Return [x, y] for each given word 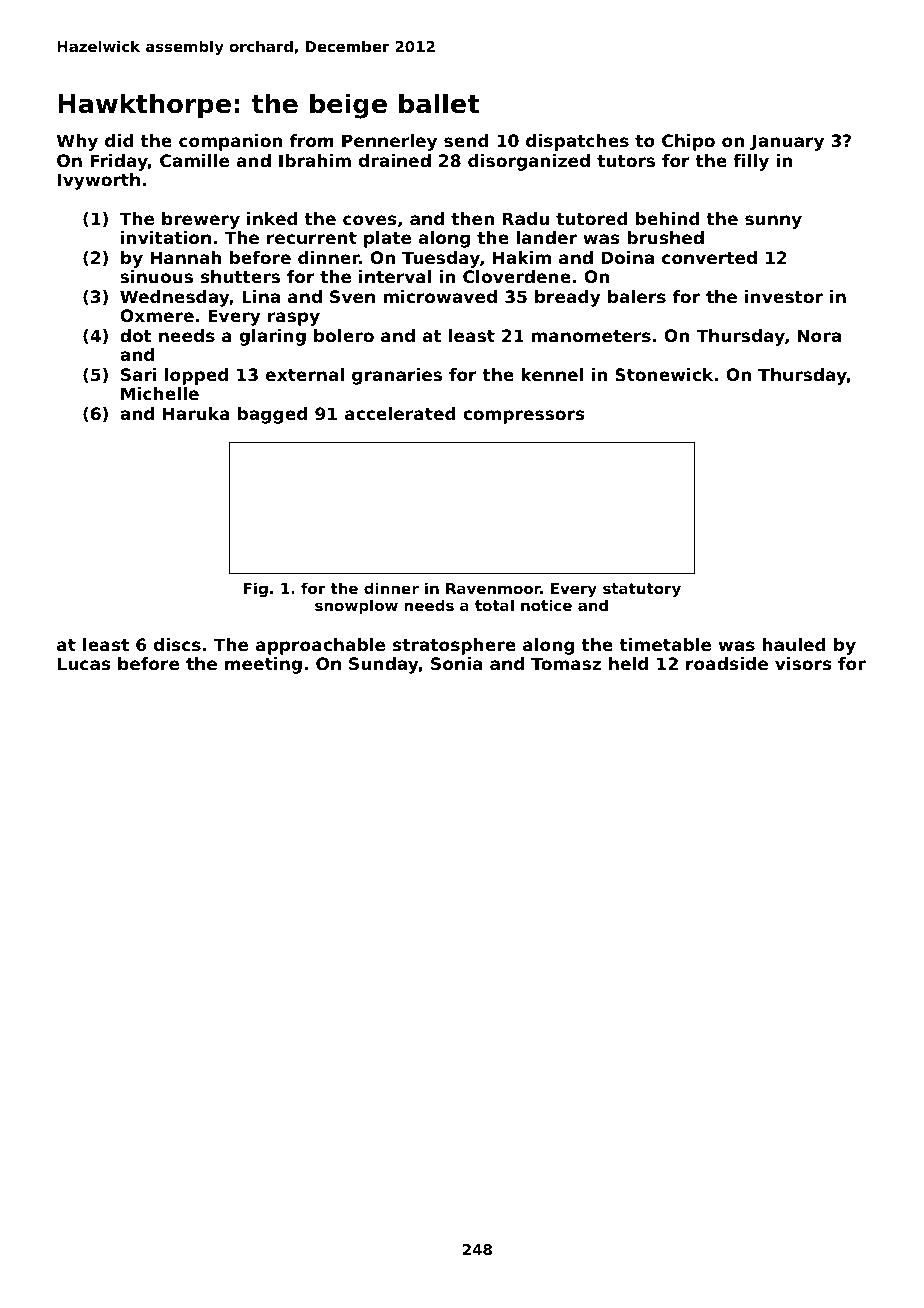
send [466, 140]
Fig [256, 589]
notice [546, 605]
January [787, 142]
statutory [642, 590]
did [119, 140]
